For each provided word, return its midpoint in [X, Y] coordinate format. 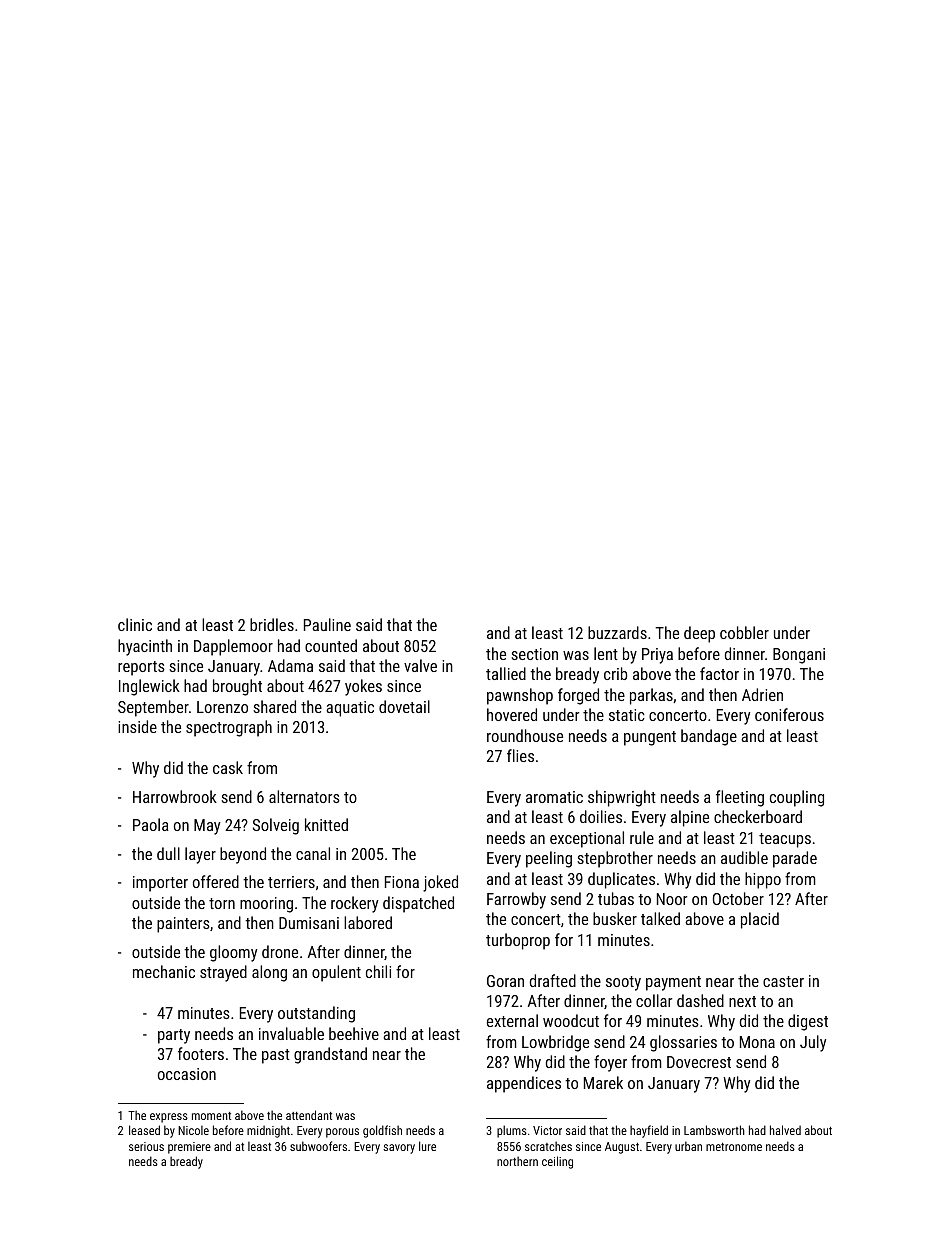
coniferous [789, 714]
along [269, 973]
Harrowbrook [175, 796]
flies [520, 755]
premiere [189, 1148]
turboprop [518, 941]
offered [216, 881]
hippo [763, 880]
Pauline [327, 624]
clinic [135, 624]
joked [440, 883]
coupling [797, 798]
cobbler [744, 632]
